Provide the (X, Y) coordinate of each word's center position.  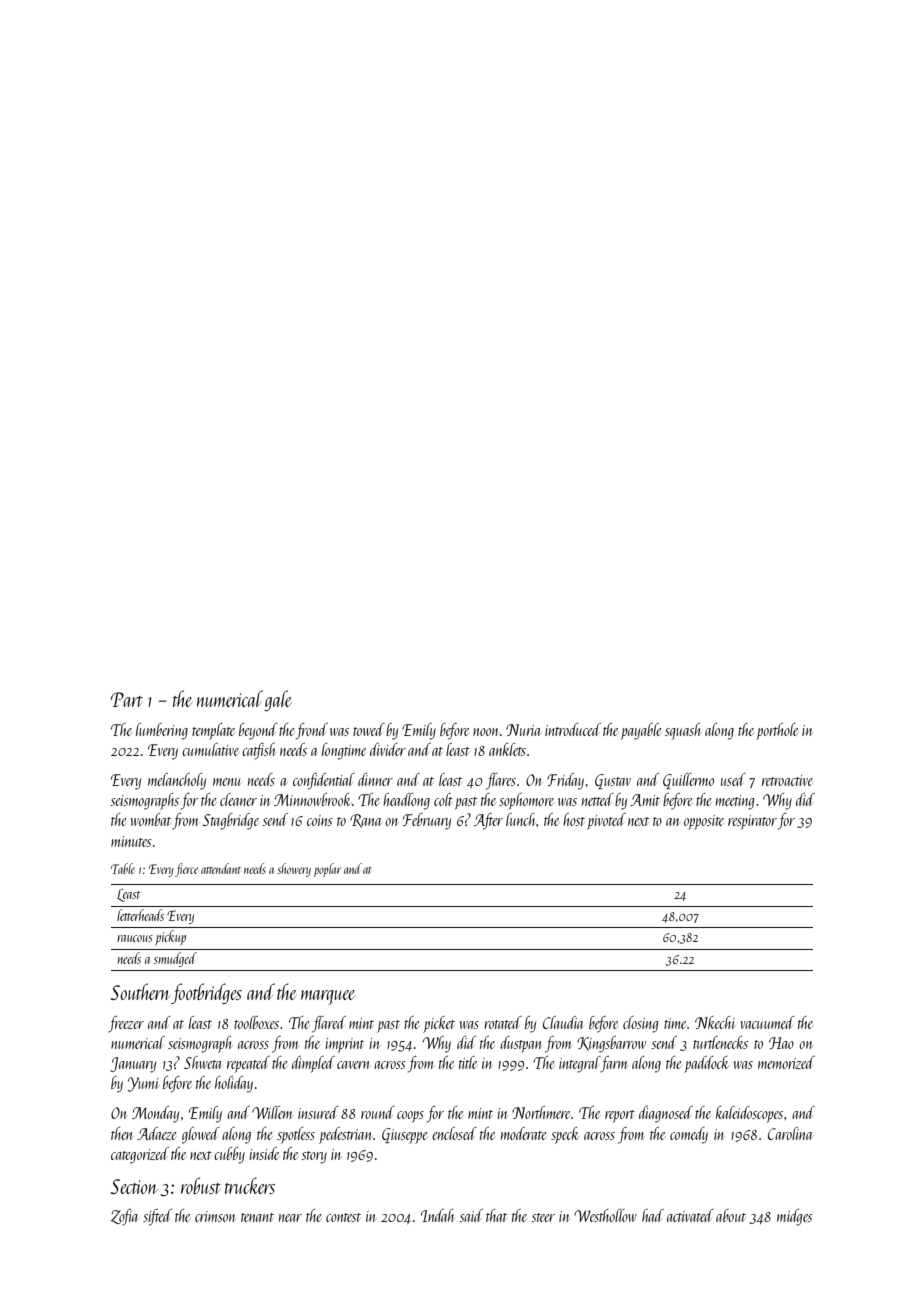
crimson (215, 1216)
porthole (777, 731)
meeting (735, 802)
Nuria (523, 730)
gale (278, 700)
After (488, 821)
